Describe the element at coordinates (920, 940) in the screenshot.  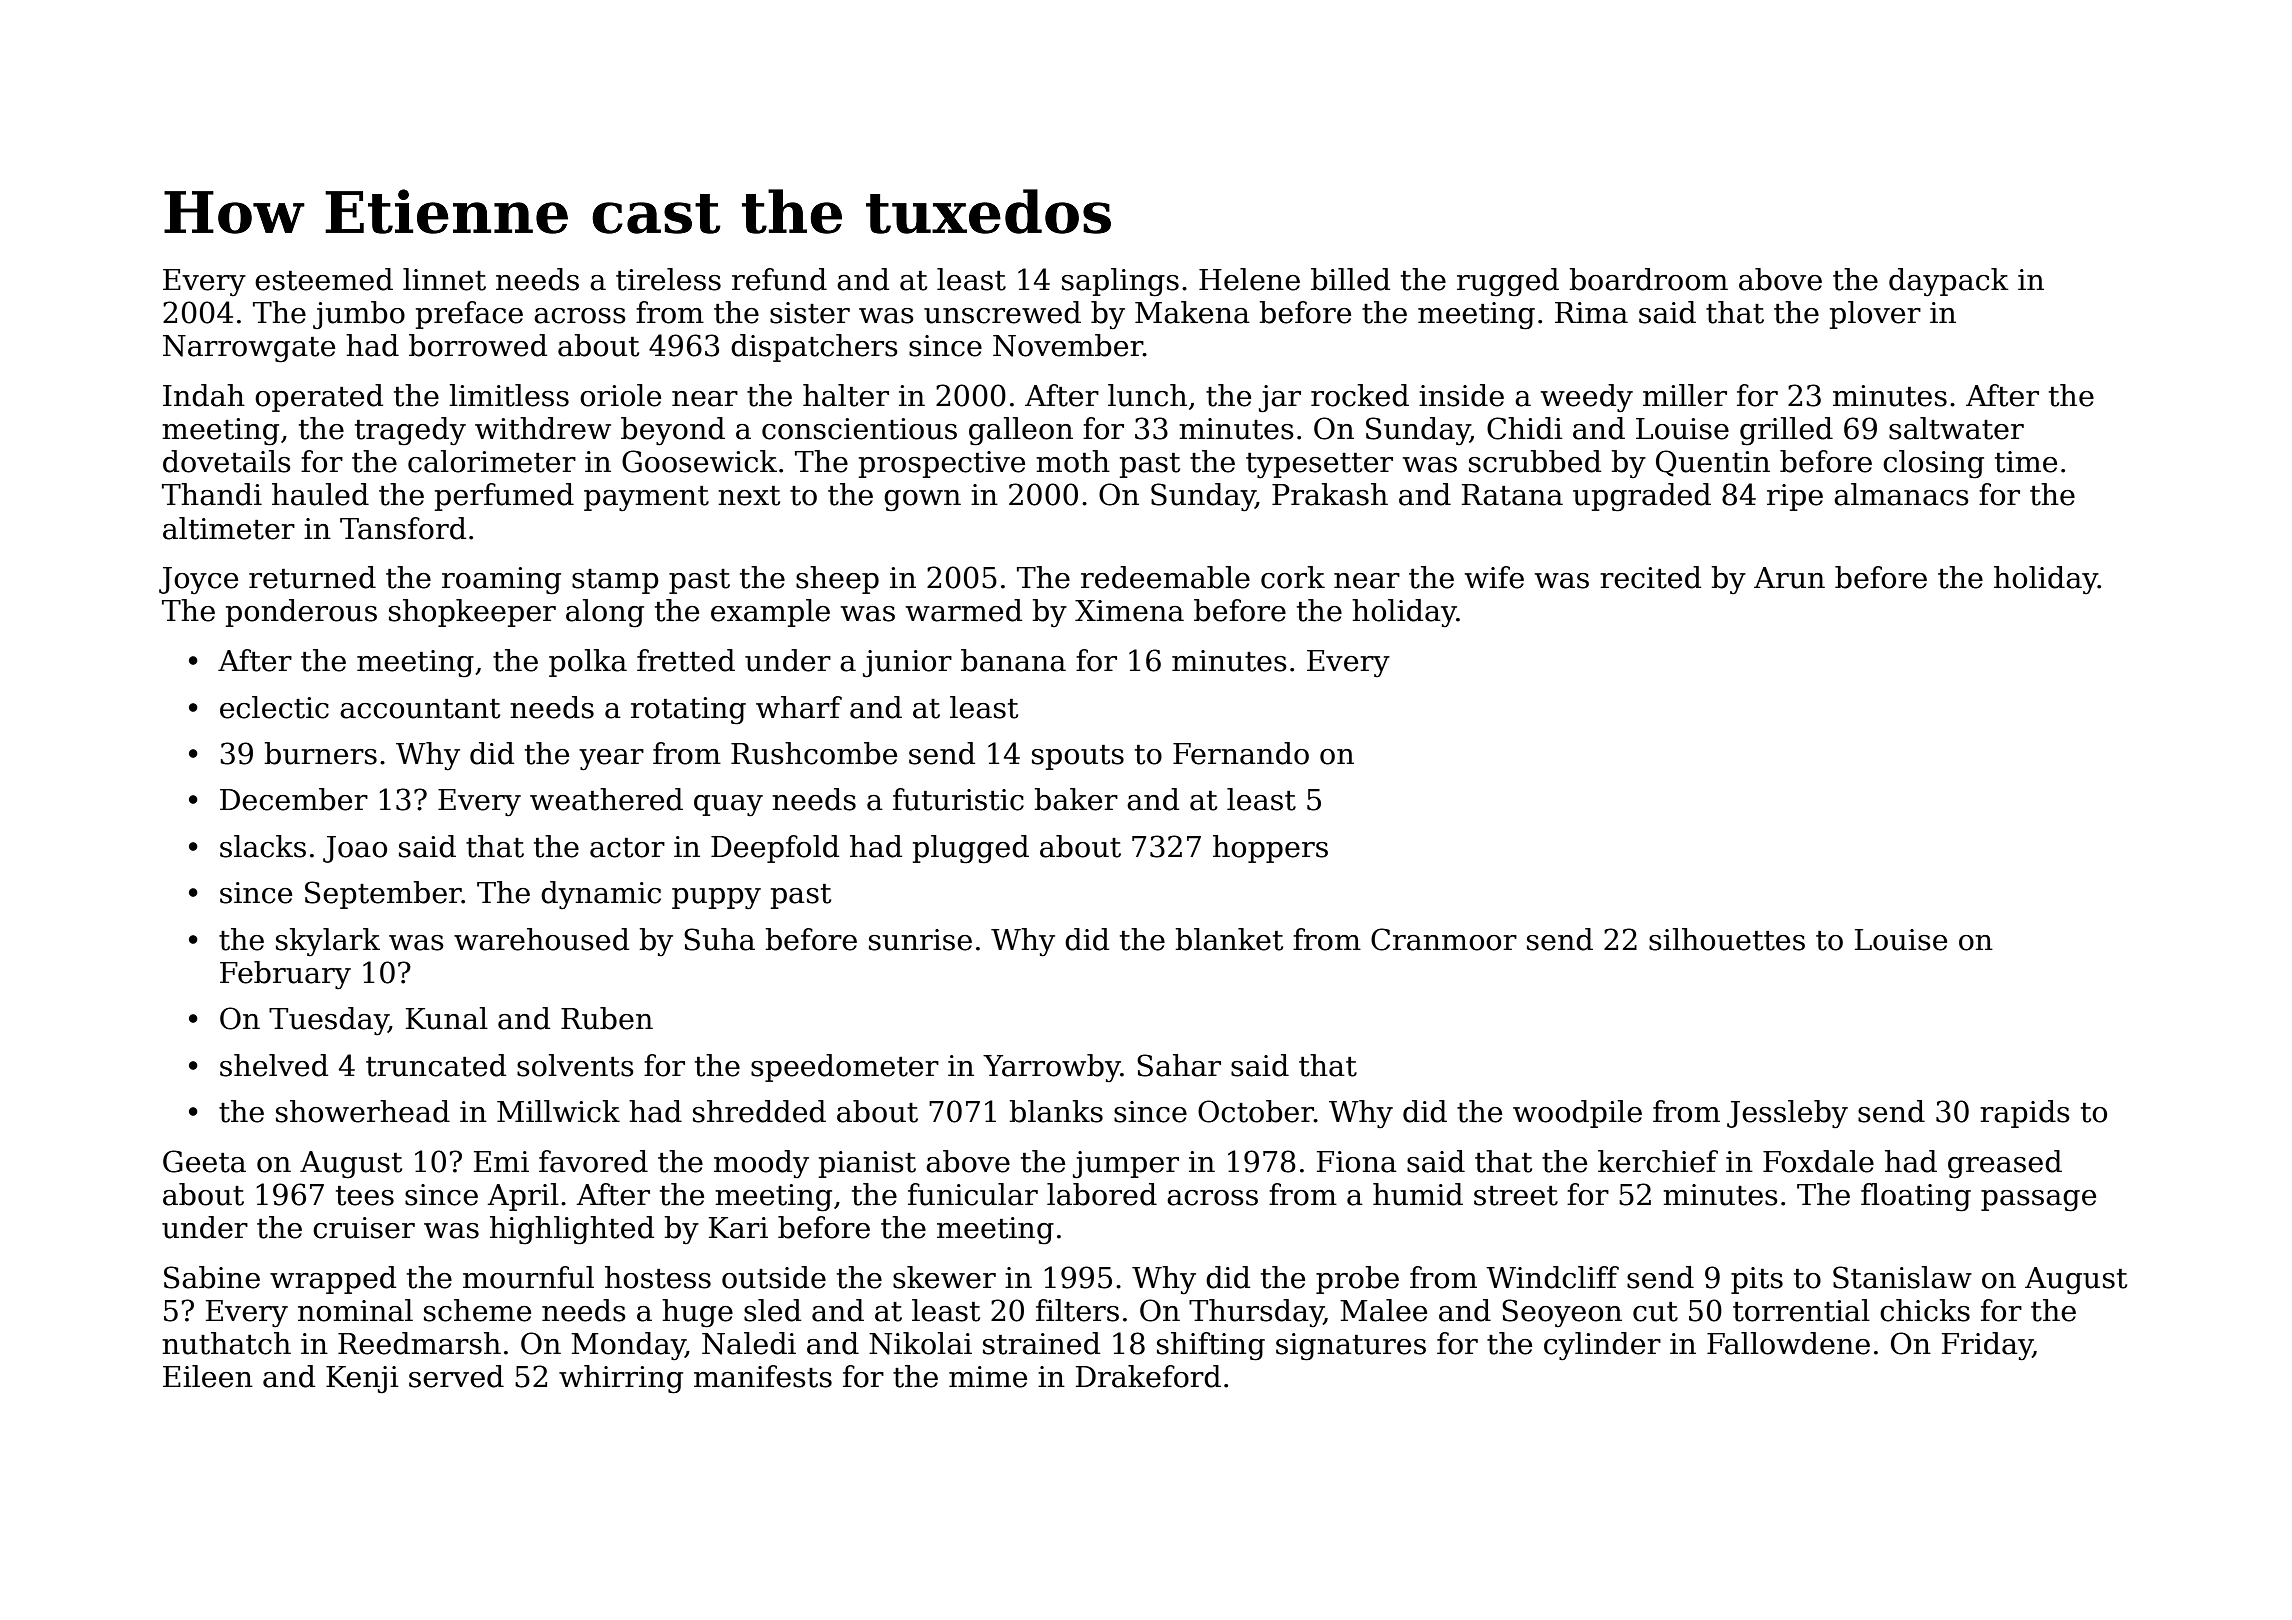
I see `sunrise` at that location.
